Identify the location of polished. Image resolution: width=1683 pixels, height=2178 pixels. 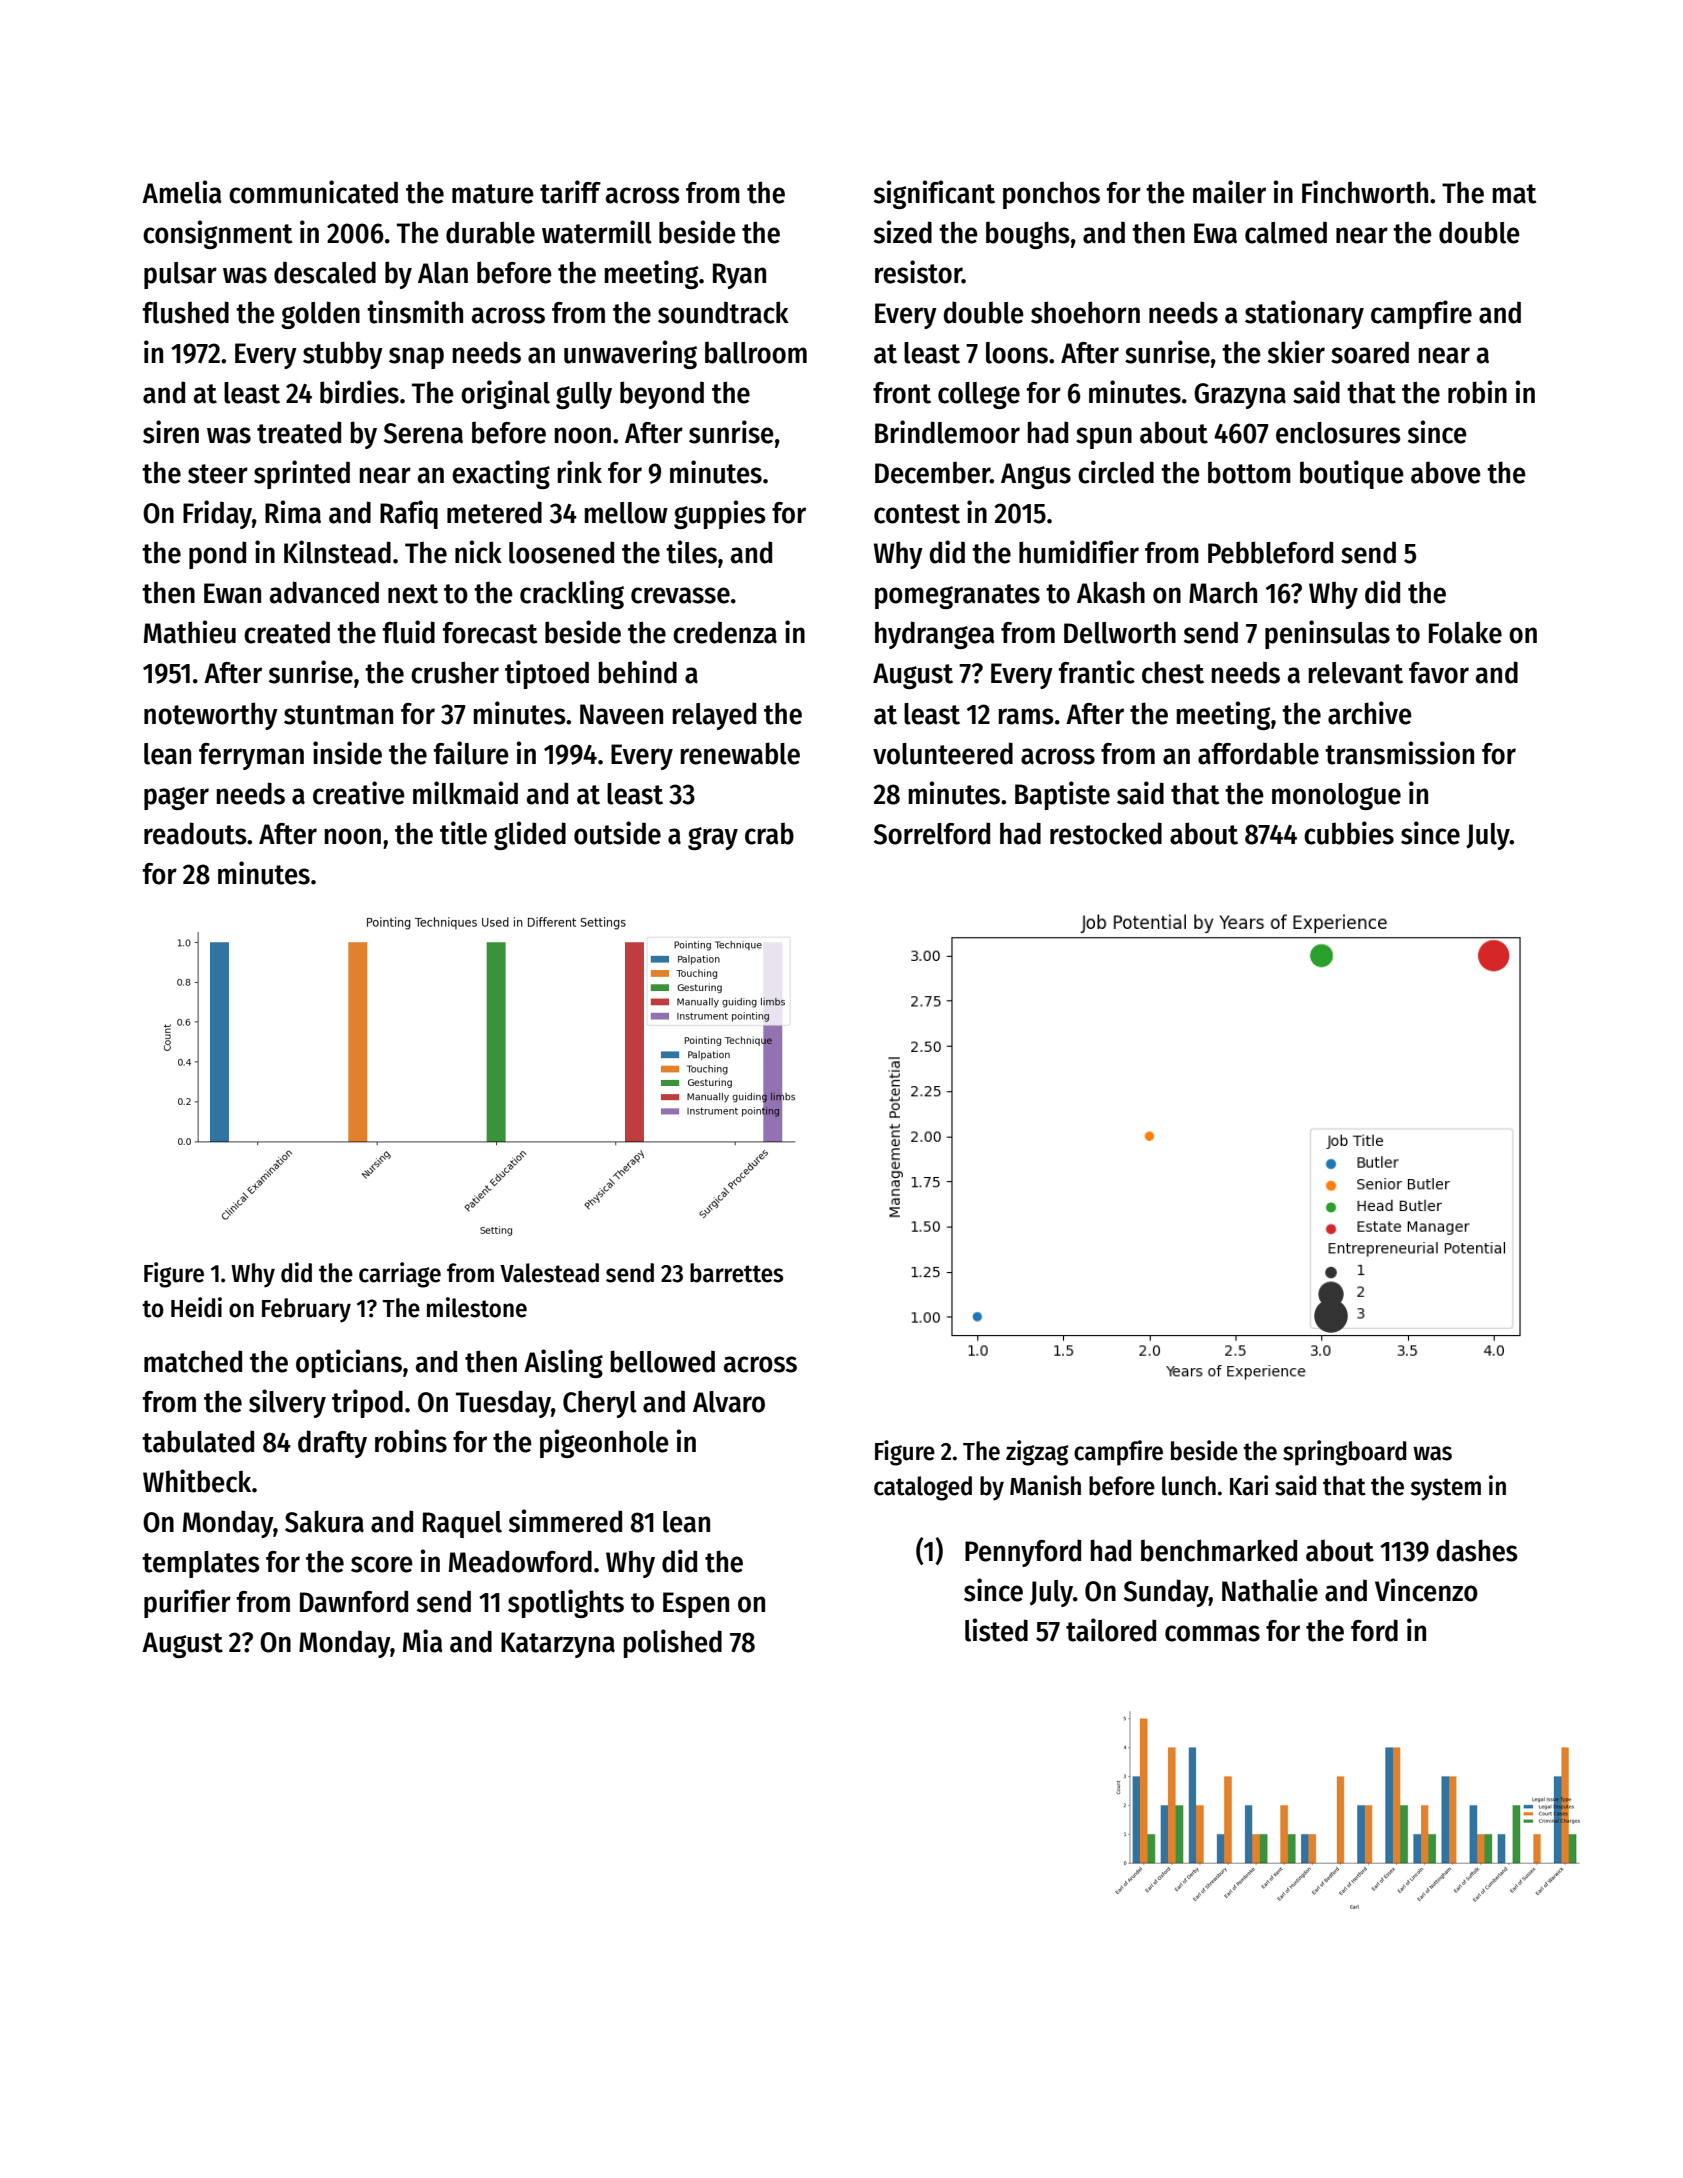
(673, 1643).
